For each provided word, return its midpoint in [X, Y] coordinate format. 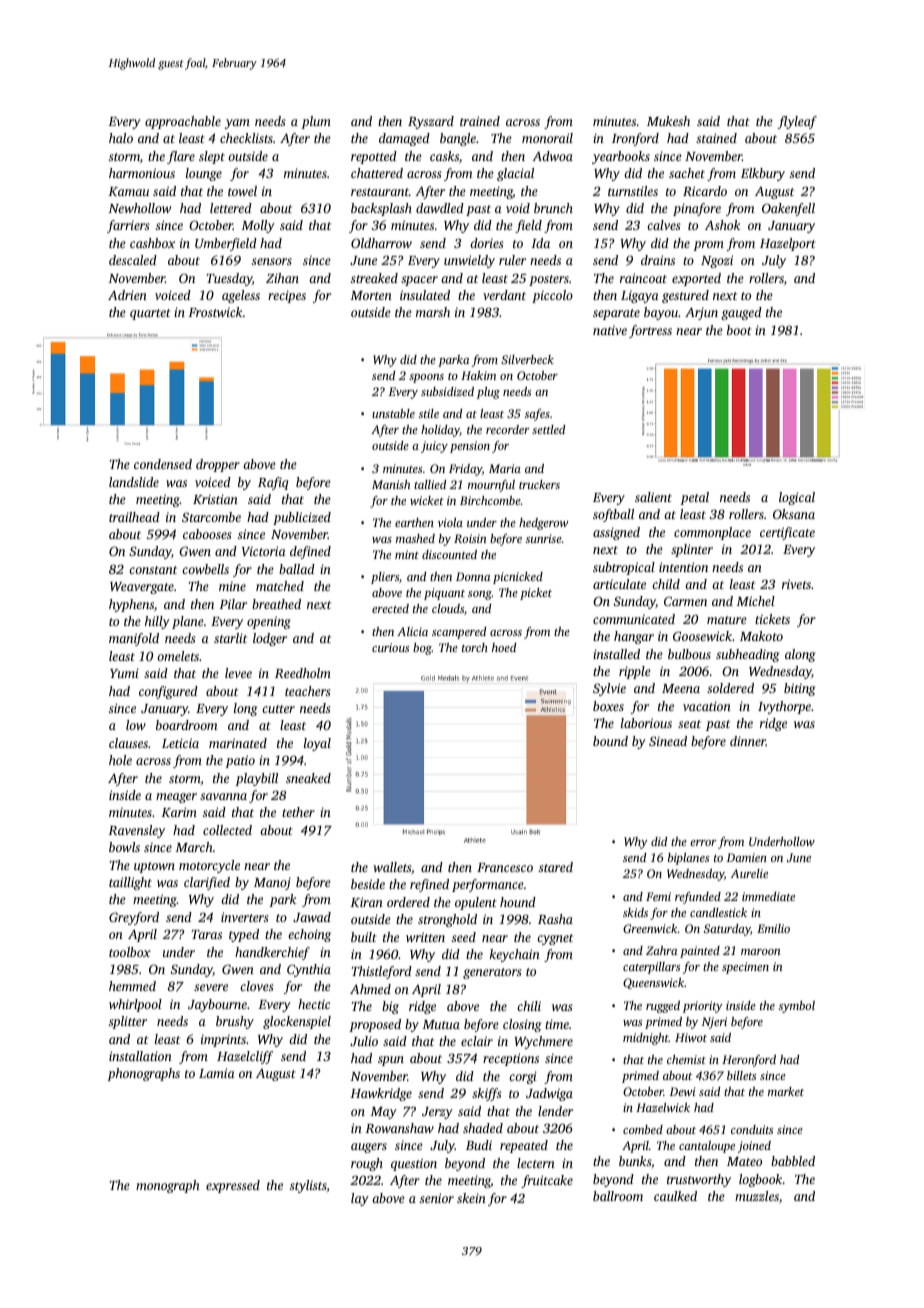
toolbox [130, 952]
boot [739, 330]
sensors [272, 261]
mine [232, 586]
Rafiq [273, 483]
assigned [616, 533]
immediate [768, 896]
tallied [430, 484]
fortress [650, 331]
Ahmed [370, 989]
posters [549, 280]
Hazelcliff [245, 1057]
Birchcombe [490, 500]
